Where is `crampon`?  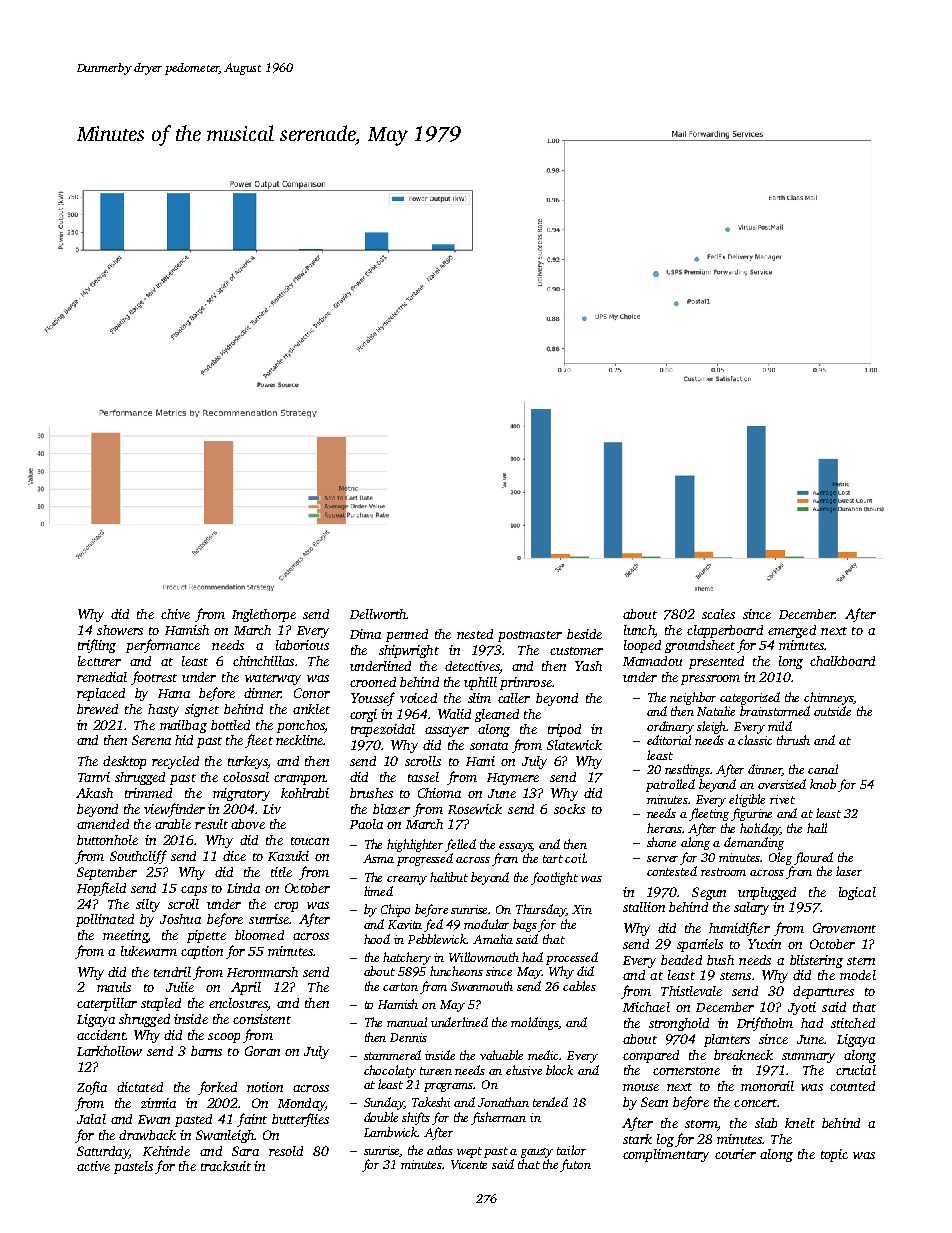
crampon is located at coordinates (299, 780).
